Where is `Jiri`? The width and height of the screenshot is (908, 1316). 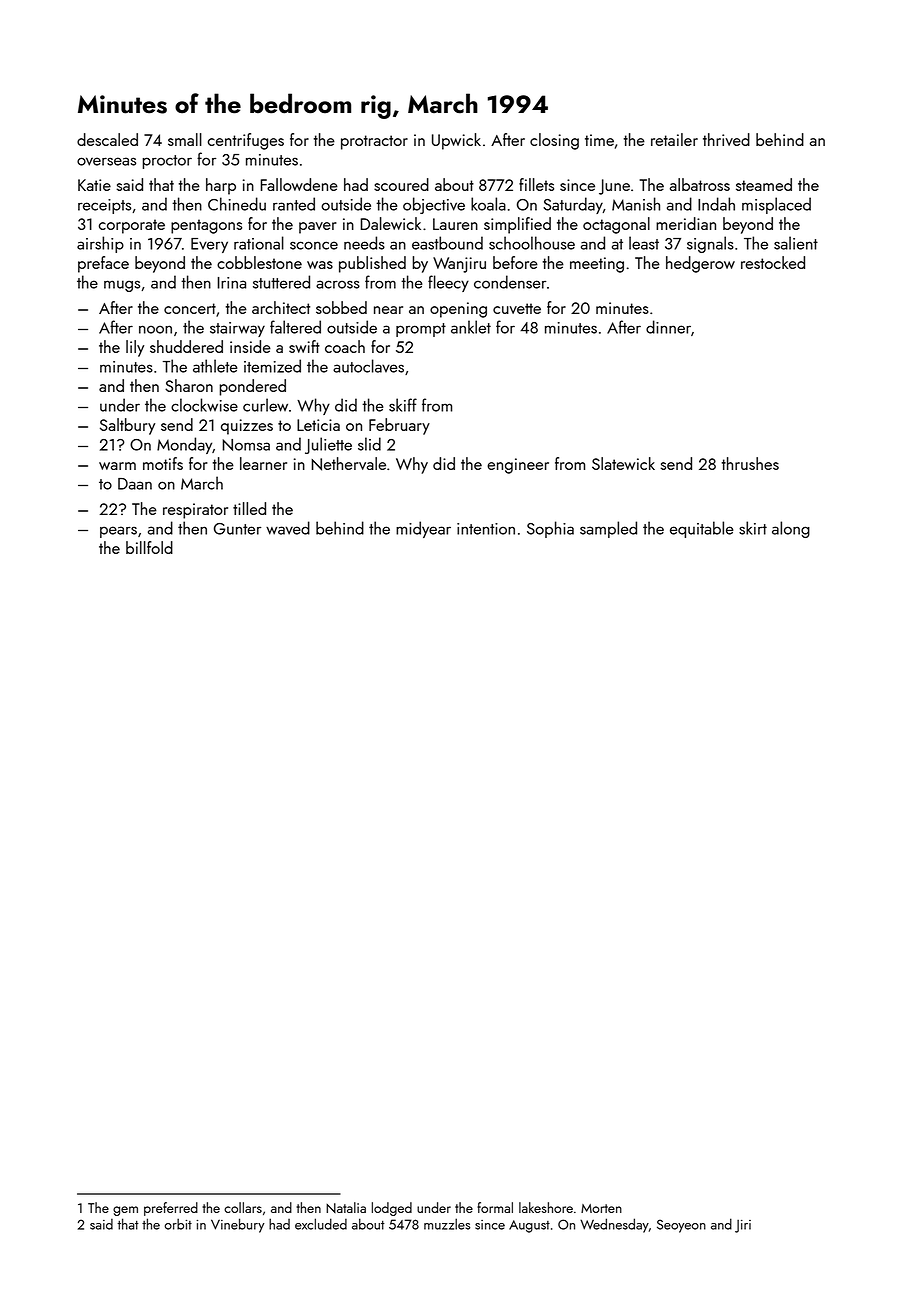 Jiri is located at coordinates (743, 1226).
